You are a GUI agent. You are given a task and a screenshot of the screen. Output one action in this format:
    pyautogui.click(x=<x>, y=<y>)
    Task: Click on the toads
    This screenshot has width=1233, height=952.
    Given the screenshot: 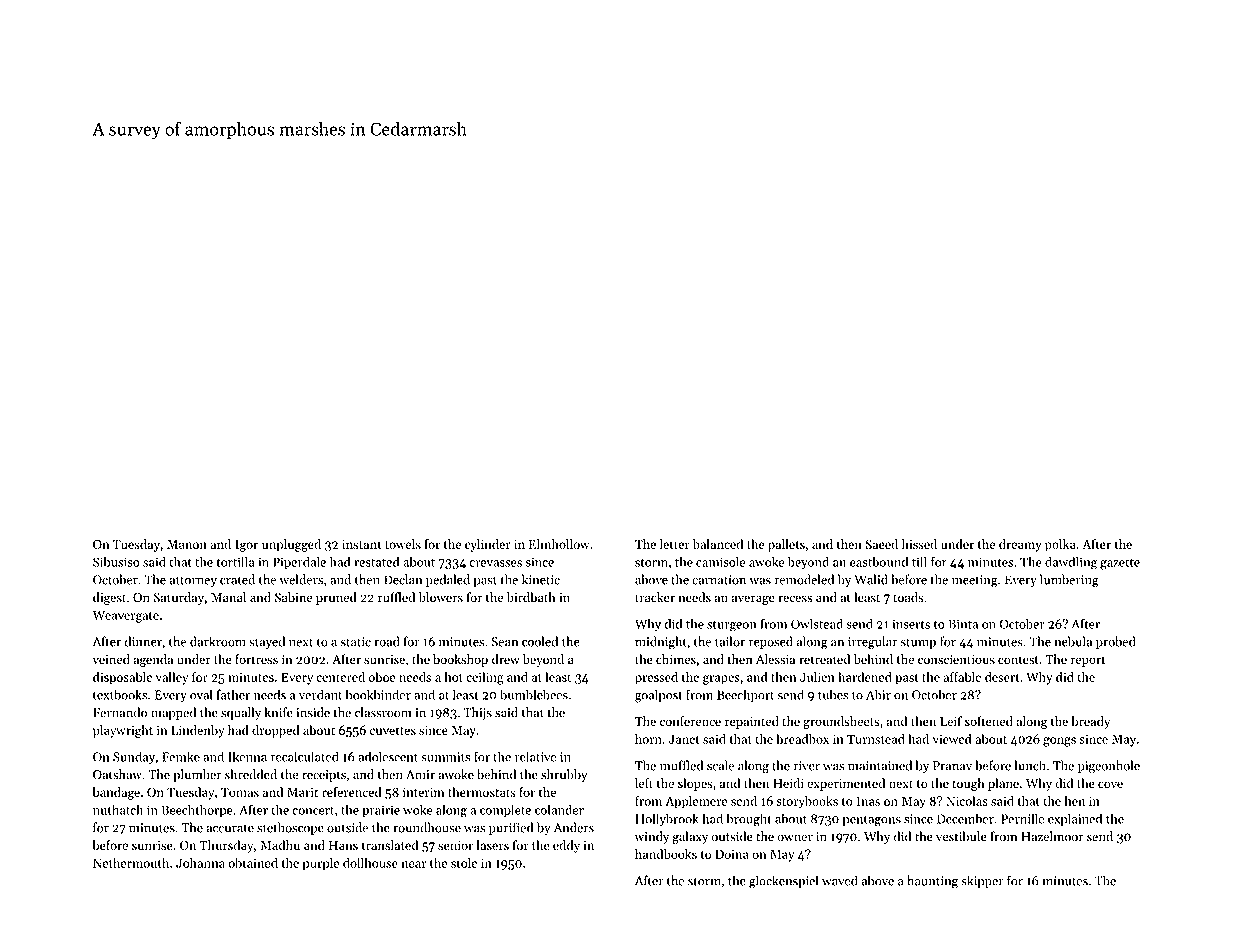 What is the action you would take?
    pyautogui.click(x=908, y=597)
